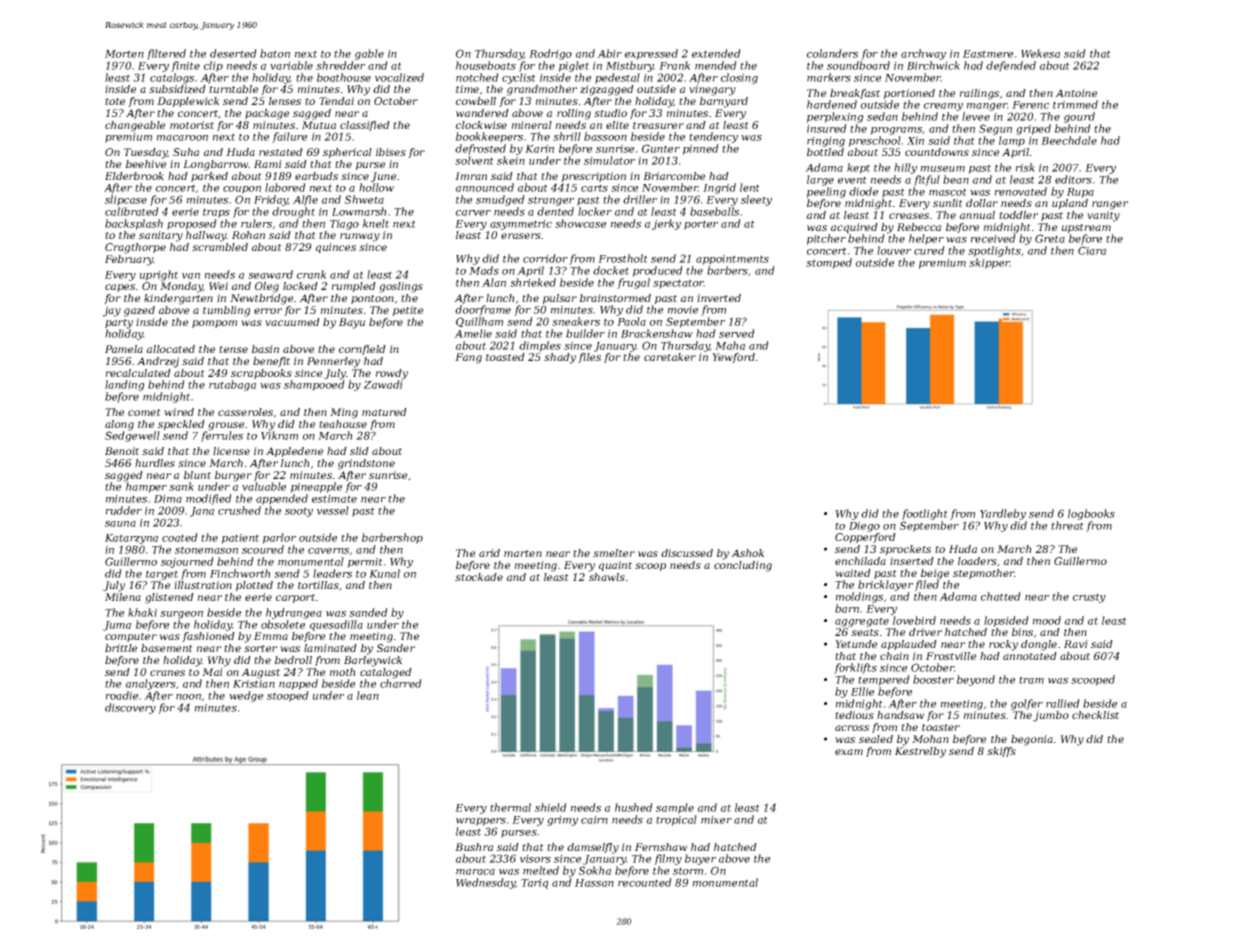 This screenshot has height=952, width=1233. Describe the element at coordinates (905, 168) in the screenshot. I see `hilly` at that location.
